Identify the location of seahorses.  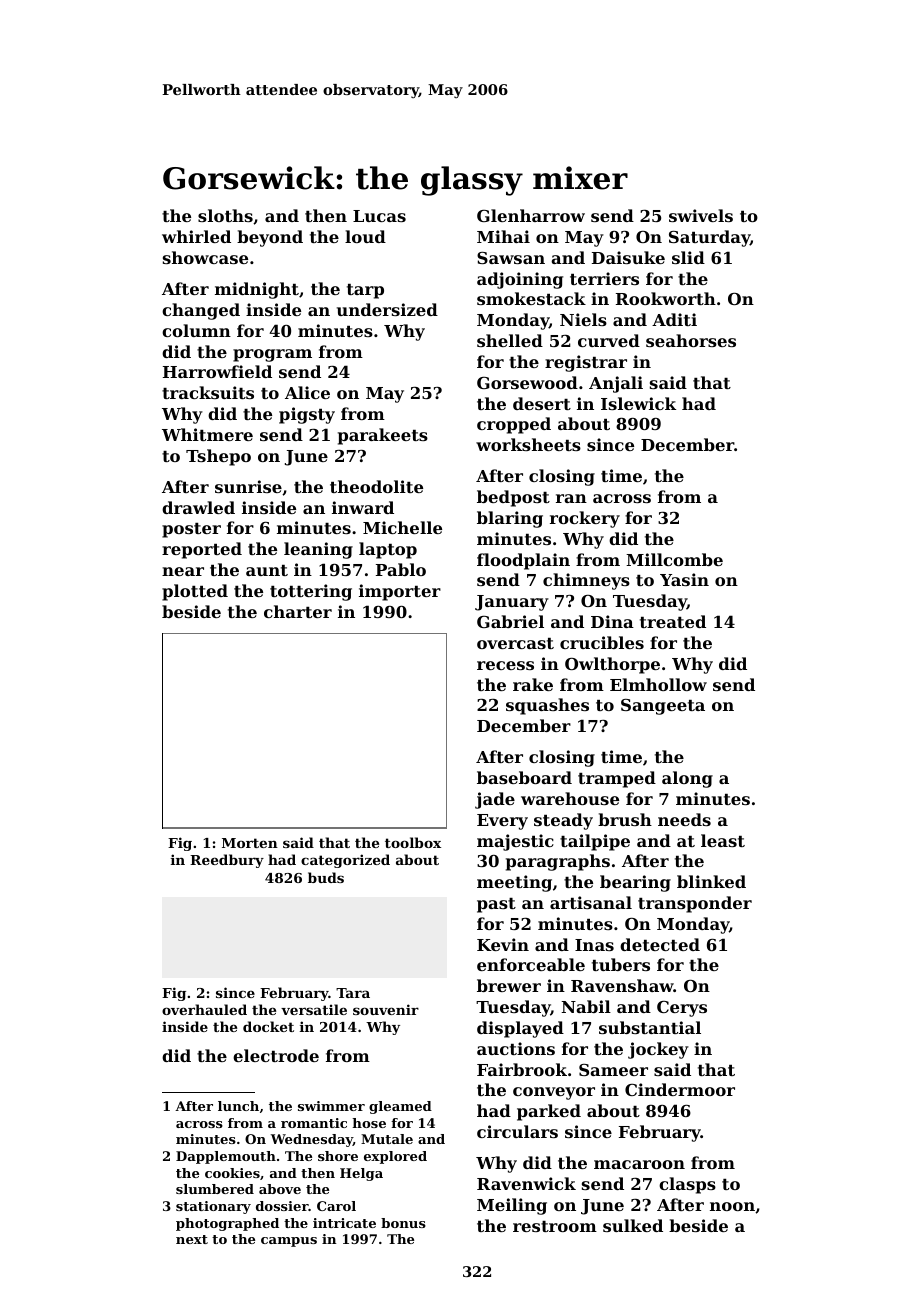
(691, 340).
